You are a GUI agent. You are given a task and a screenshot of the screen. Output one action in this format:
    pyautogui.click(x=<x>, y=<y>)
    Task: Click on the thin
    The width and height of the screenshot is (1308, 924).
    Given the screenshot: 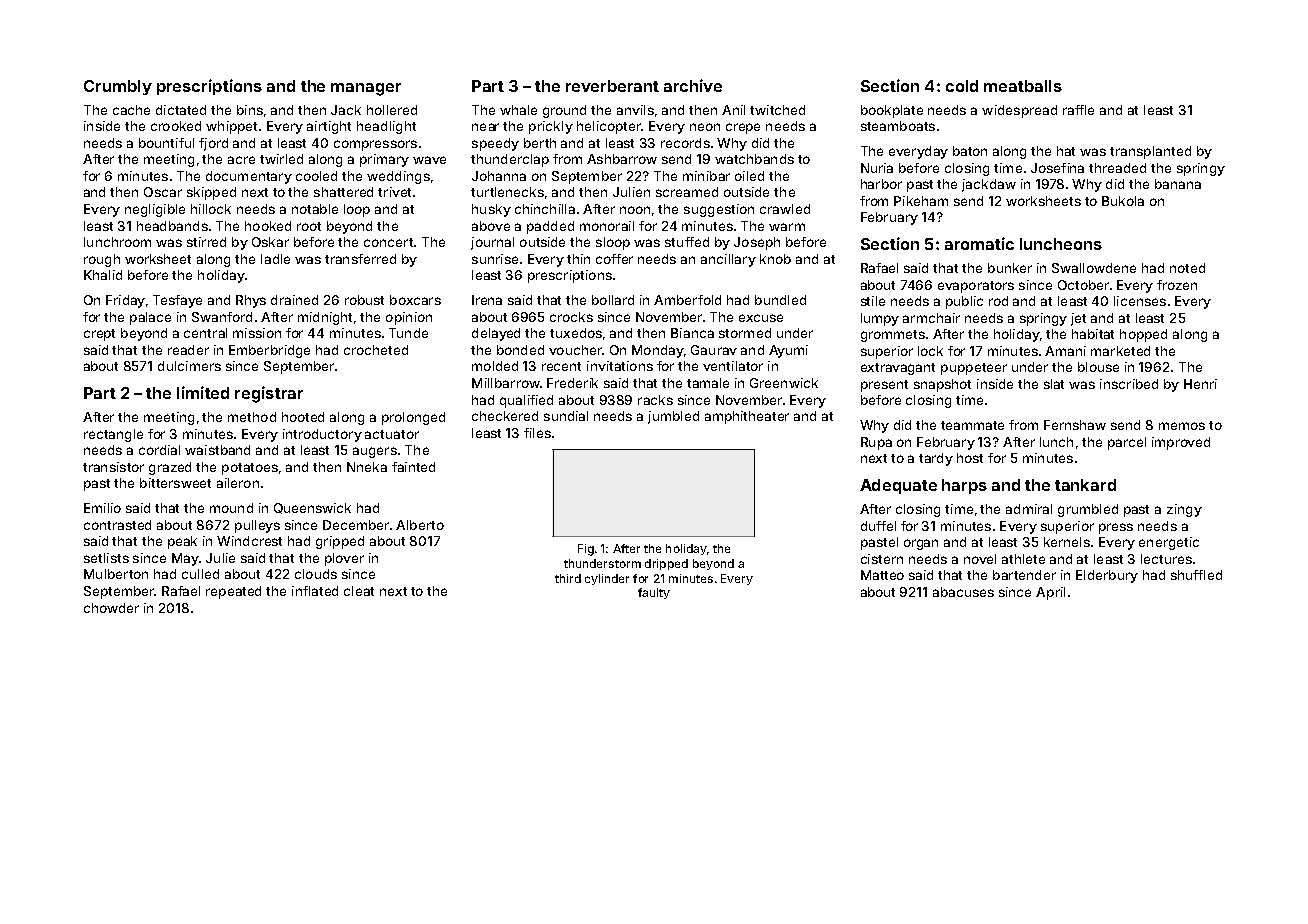 What is the action you would take?
    pyautogui.click(x=578, y=259)
